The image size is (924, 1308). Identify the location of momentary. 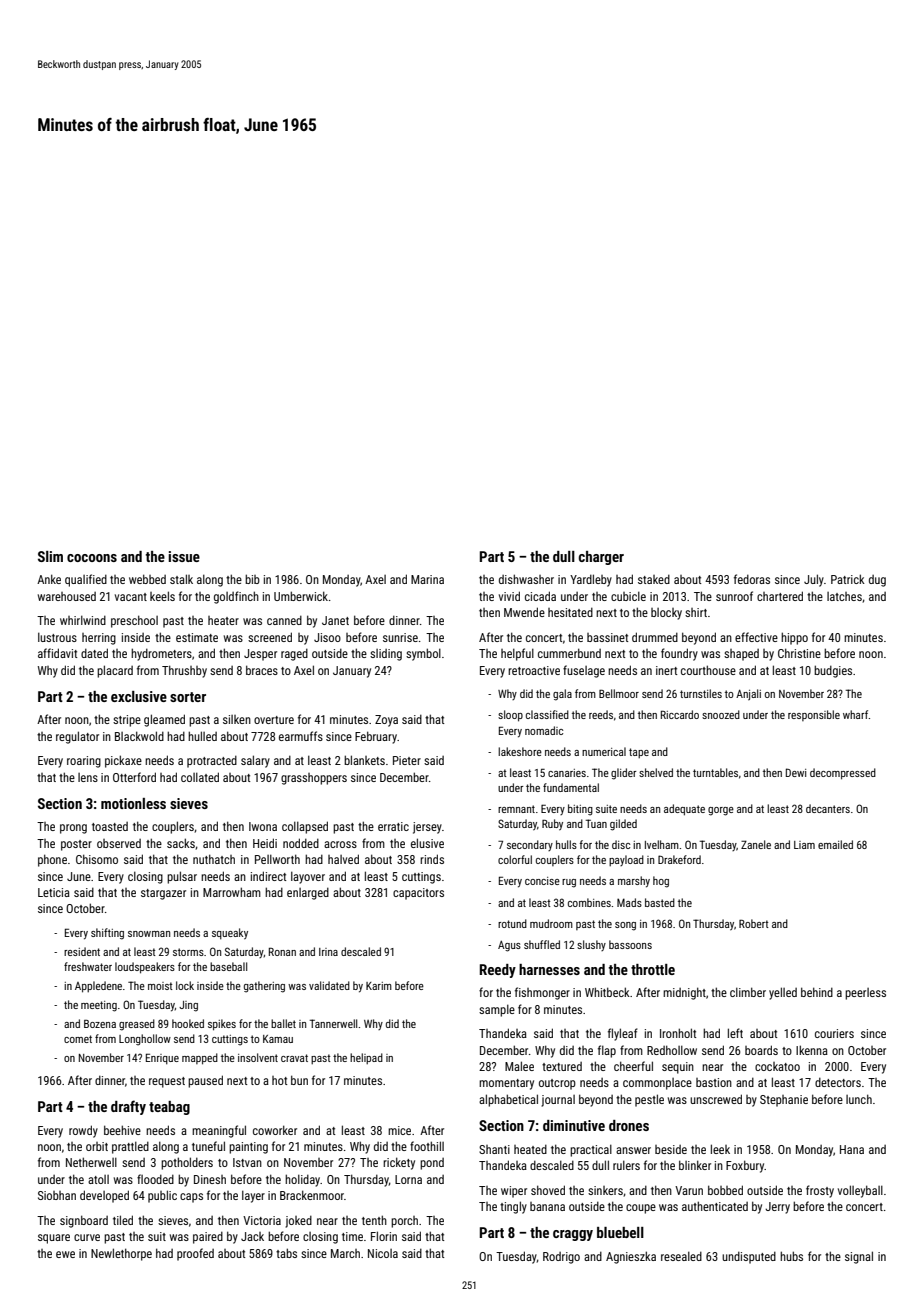
(506, 1084).
